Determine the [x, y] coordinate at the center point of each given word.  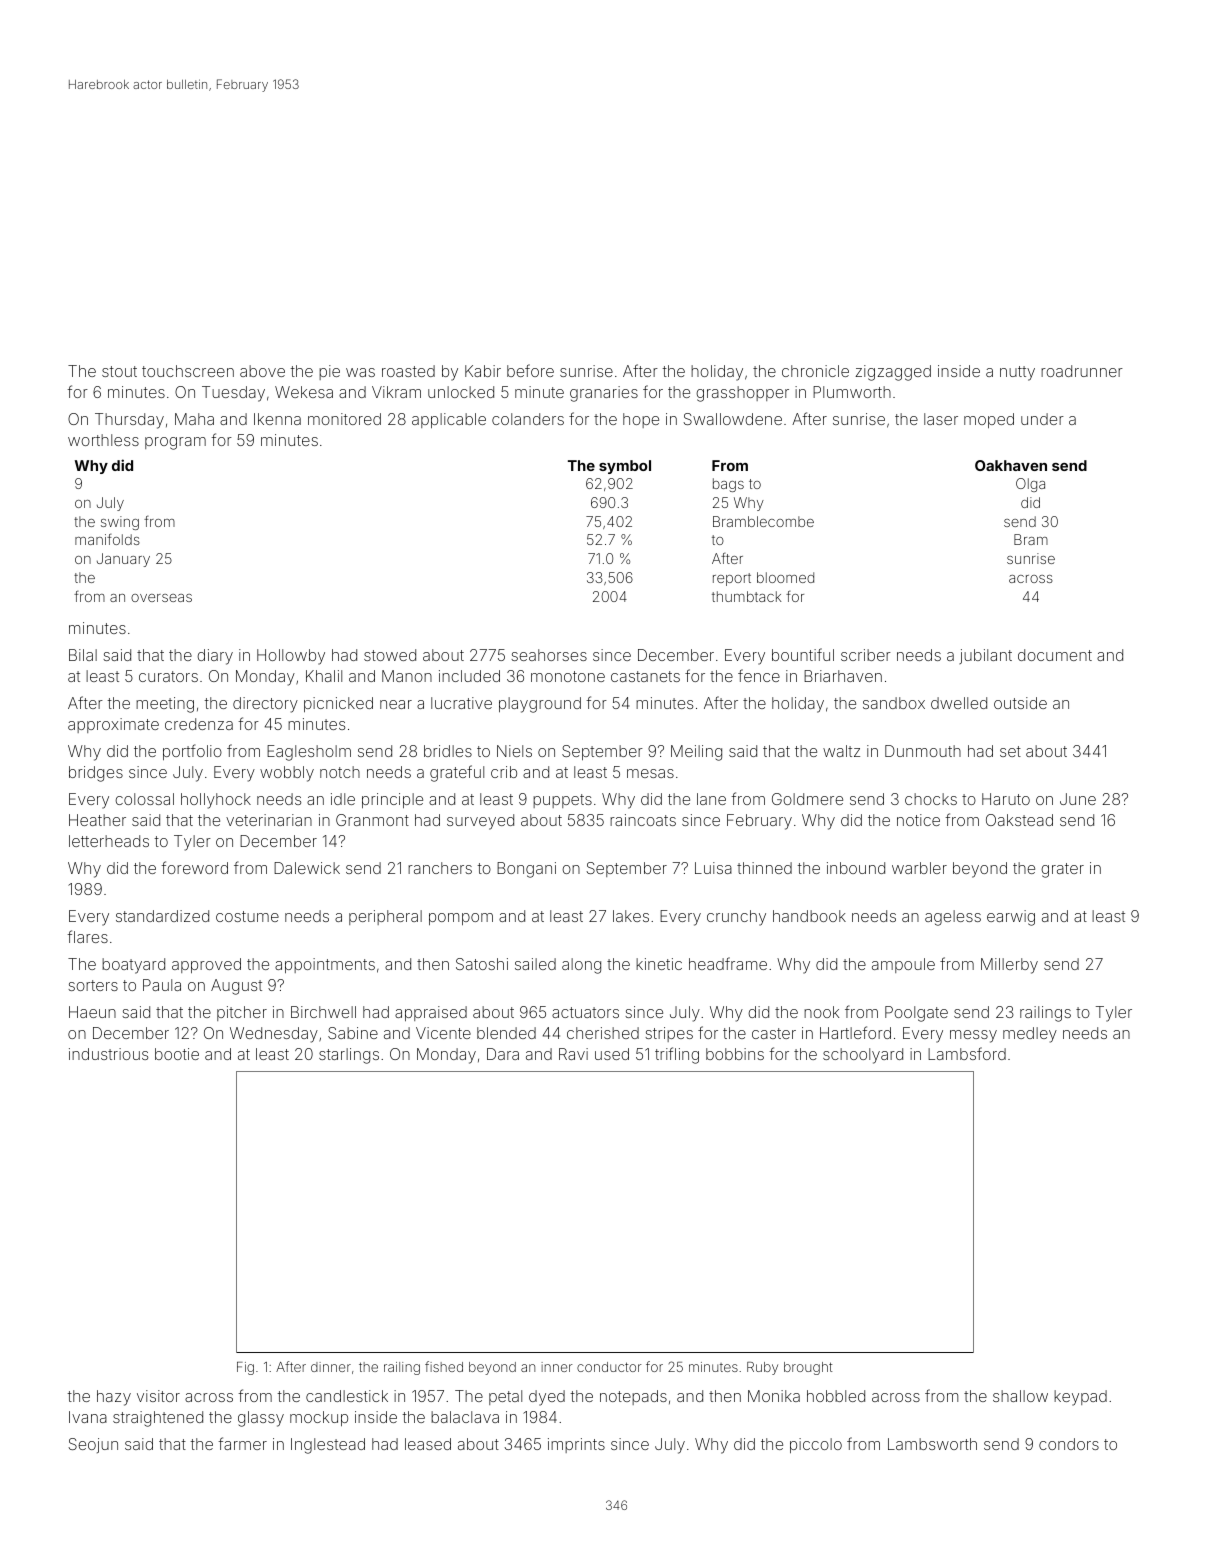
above [262, 371]
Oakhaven [1011, 465]
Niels [514, 751]
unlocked [461, 392]
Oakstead [1019, 820]
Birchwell [323, 1012]
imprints [576, 1445]
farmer [242, 1443]
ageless [953, 918]
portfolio [192, 752]
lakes [631, 916]
